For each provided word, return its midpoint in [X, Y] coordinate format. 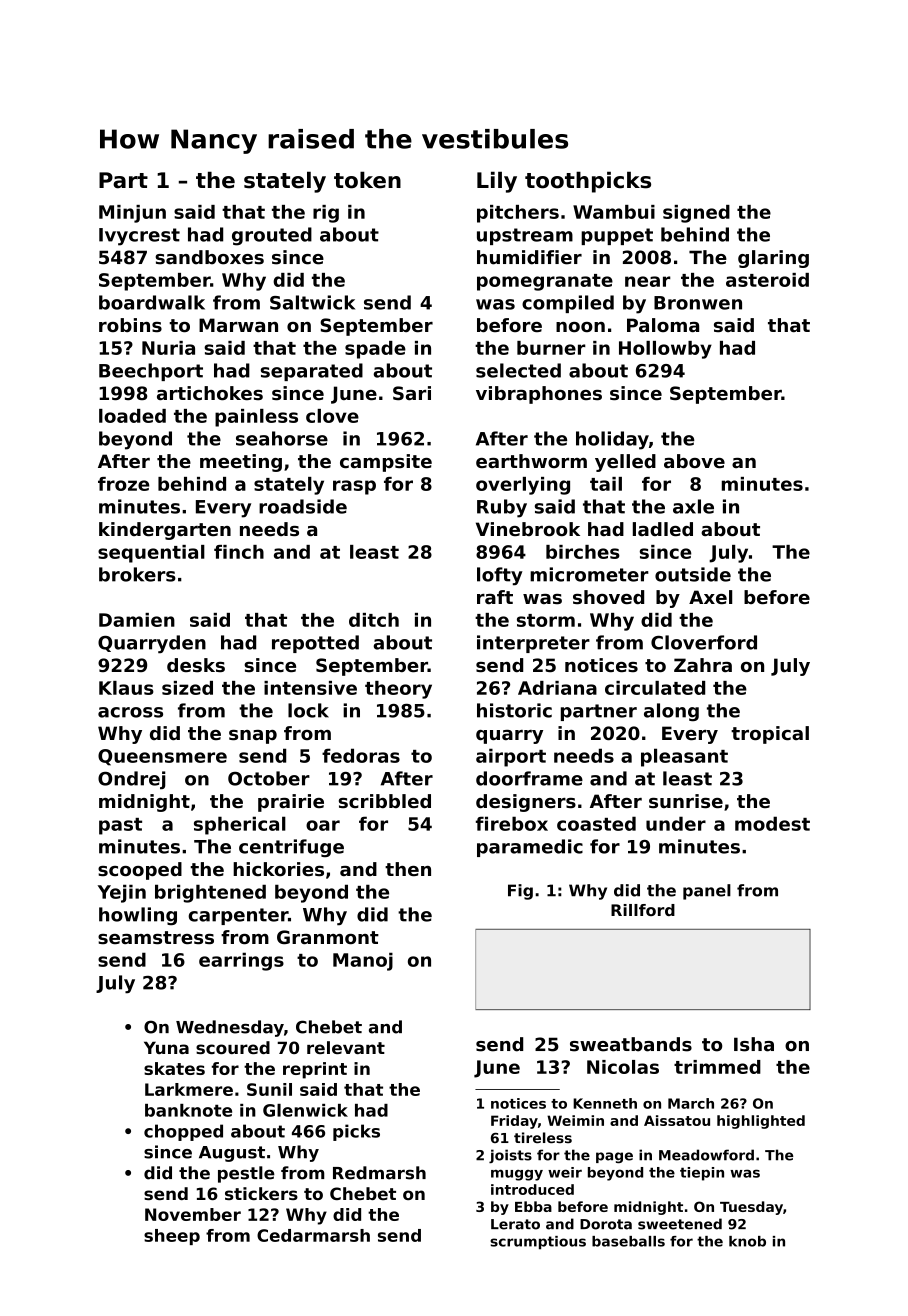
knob [747, 1241]
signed [696, 214]
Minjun [132, 214]
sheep [172, 1237]
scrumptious [538, 1243]
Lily [497, 182]
